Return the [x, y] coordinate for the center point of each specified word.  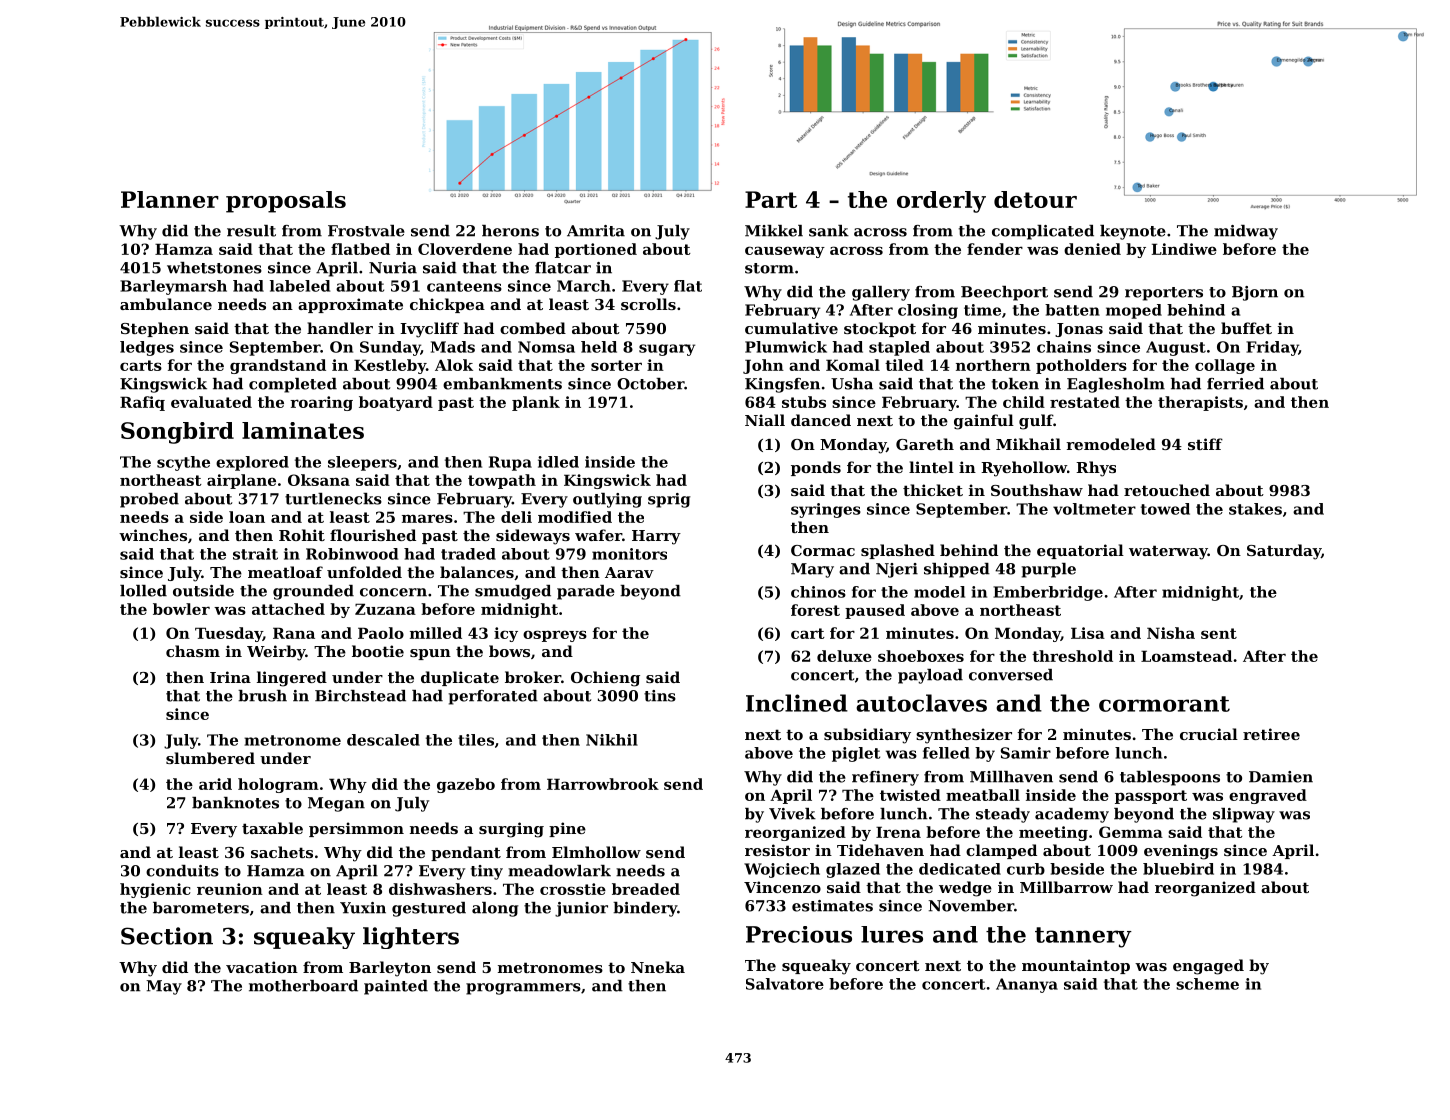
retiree [1271, 734]
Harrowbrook [603, 784]
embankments [502, 384]
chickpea [447, 305]
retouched [1167, 490]
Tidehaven [880, 850]
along [495, 909]
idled [558, 462]
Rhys [1096, 469]
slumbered [210, 758]
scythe [183, 463]
